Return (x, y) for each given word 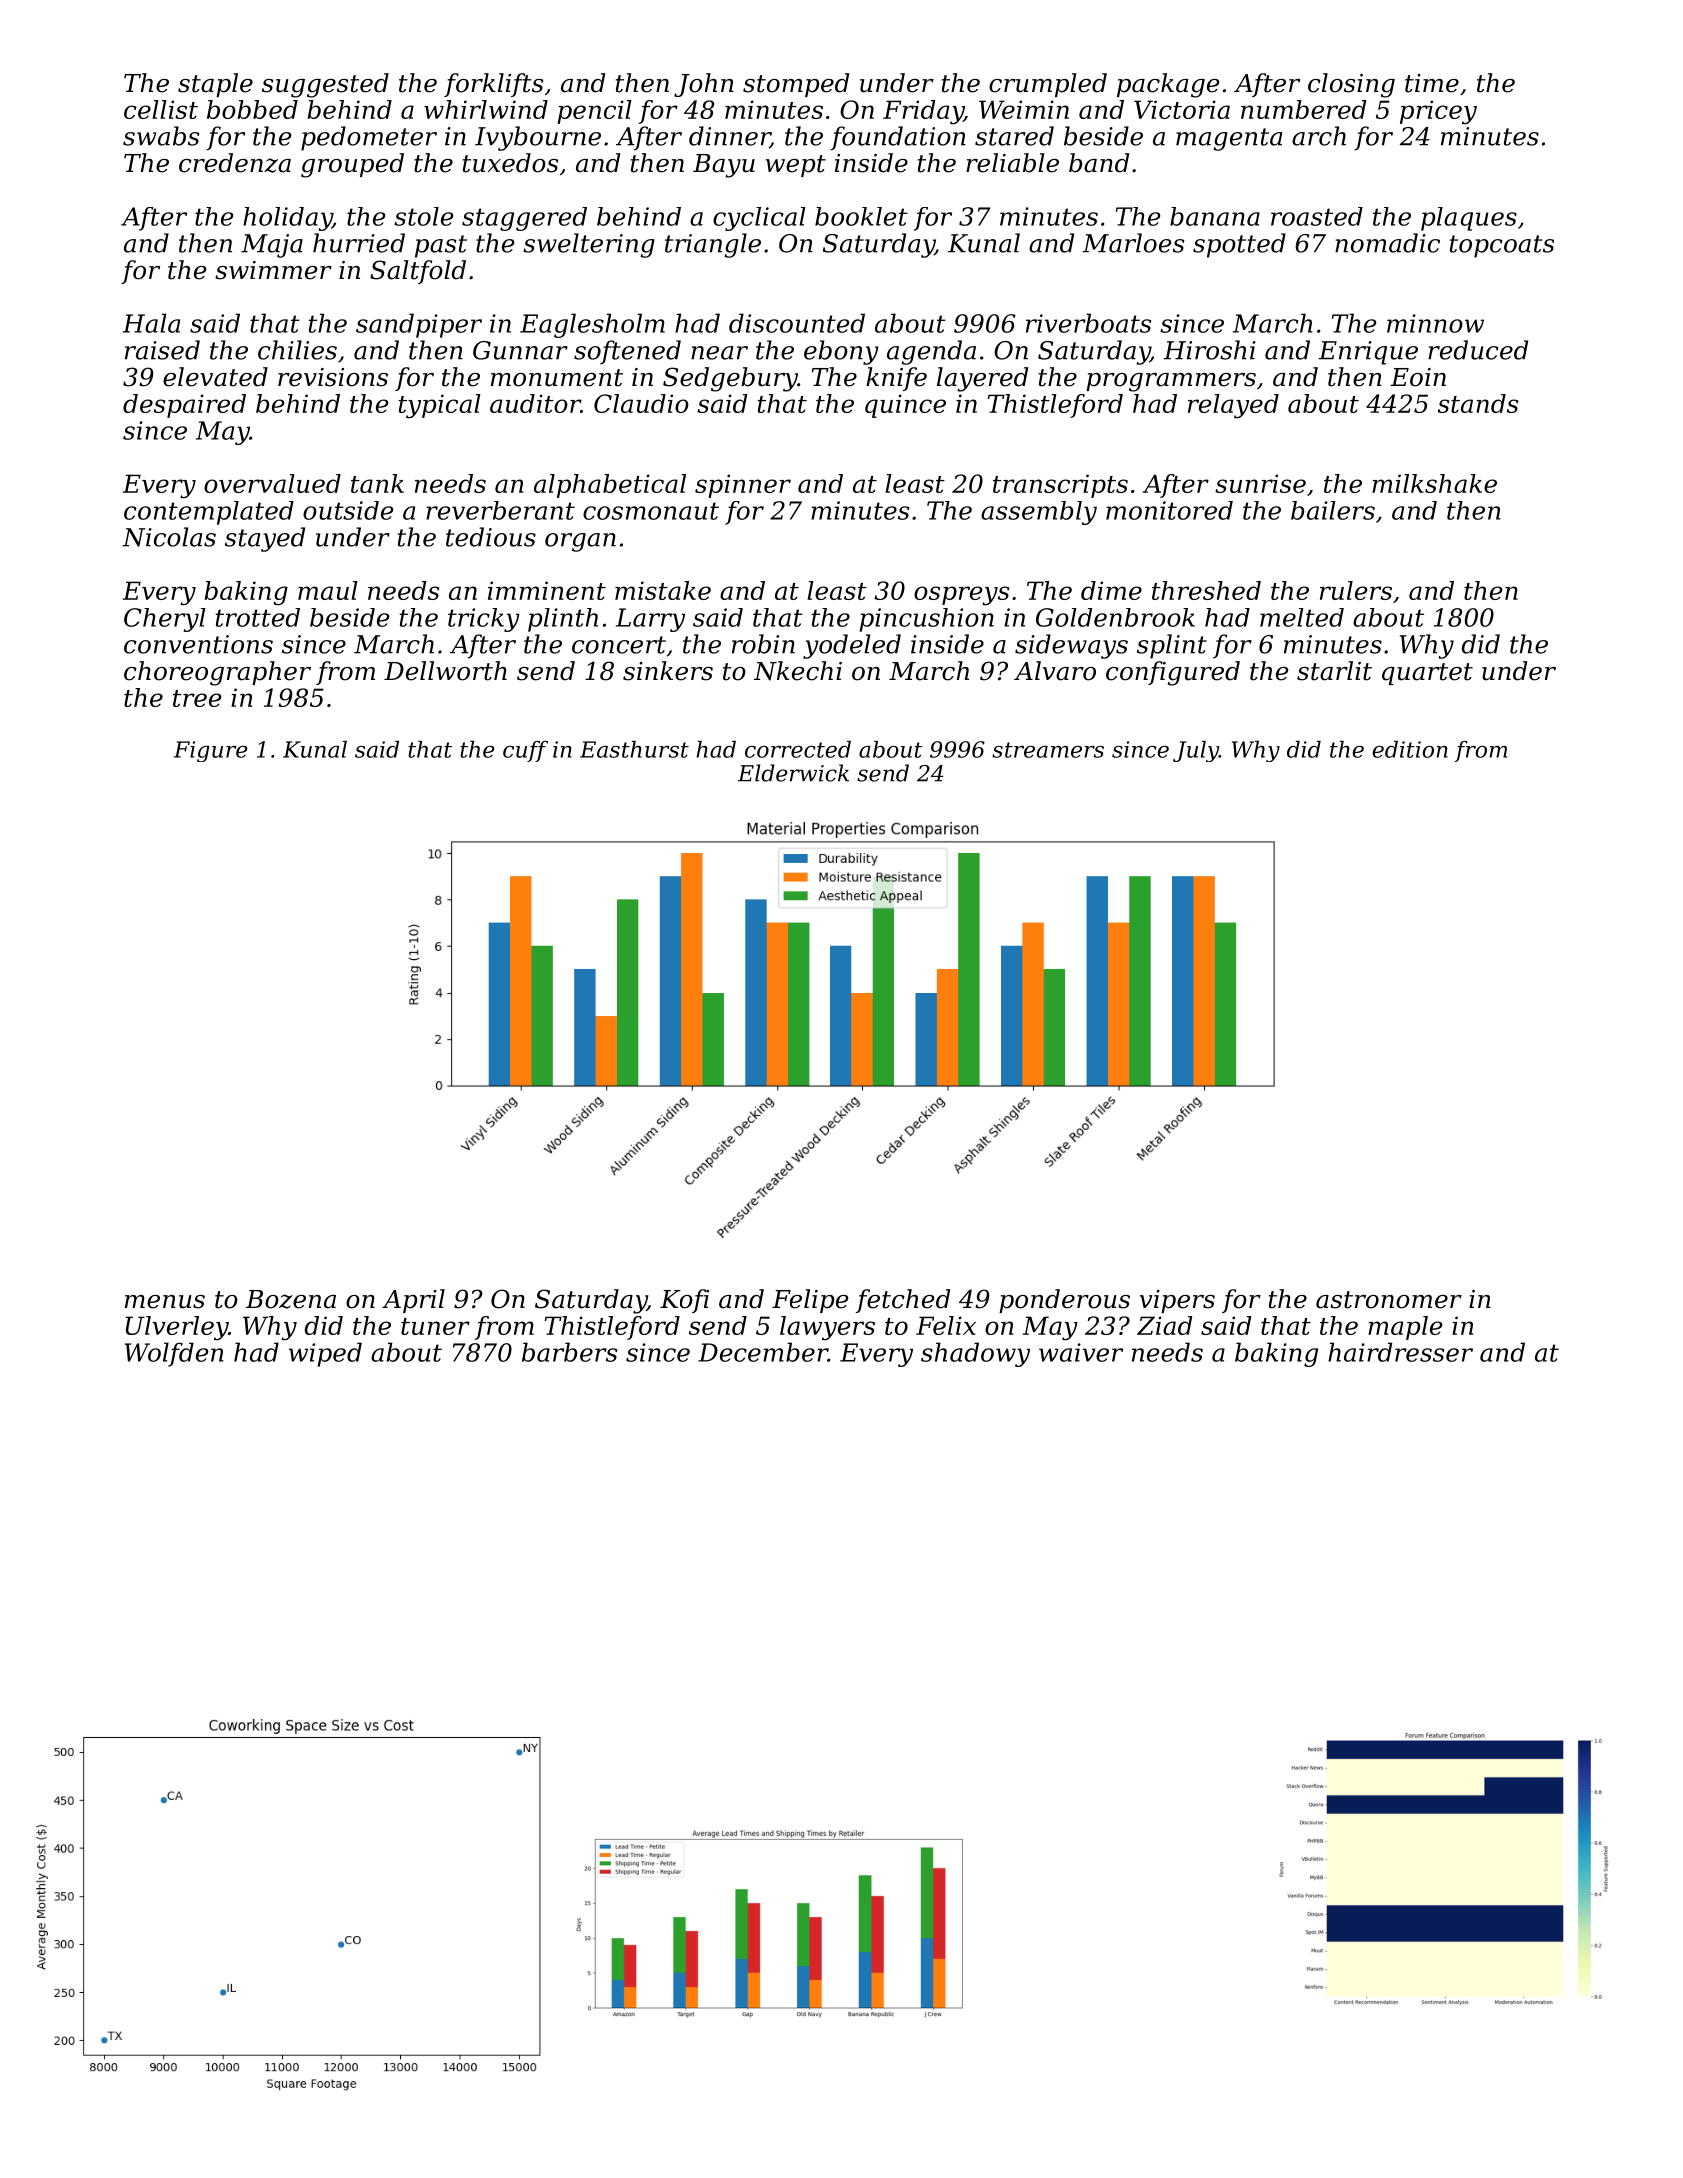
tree (197, 698)
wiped (325, 1354)
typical (439, 406)
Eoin (1418, 377)
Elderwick (793, 773)
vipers (1177, 1301)
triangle (713, 245)
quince (905, 406)
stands (1478, 403)
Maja (272, 246)
